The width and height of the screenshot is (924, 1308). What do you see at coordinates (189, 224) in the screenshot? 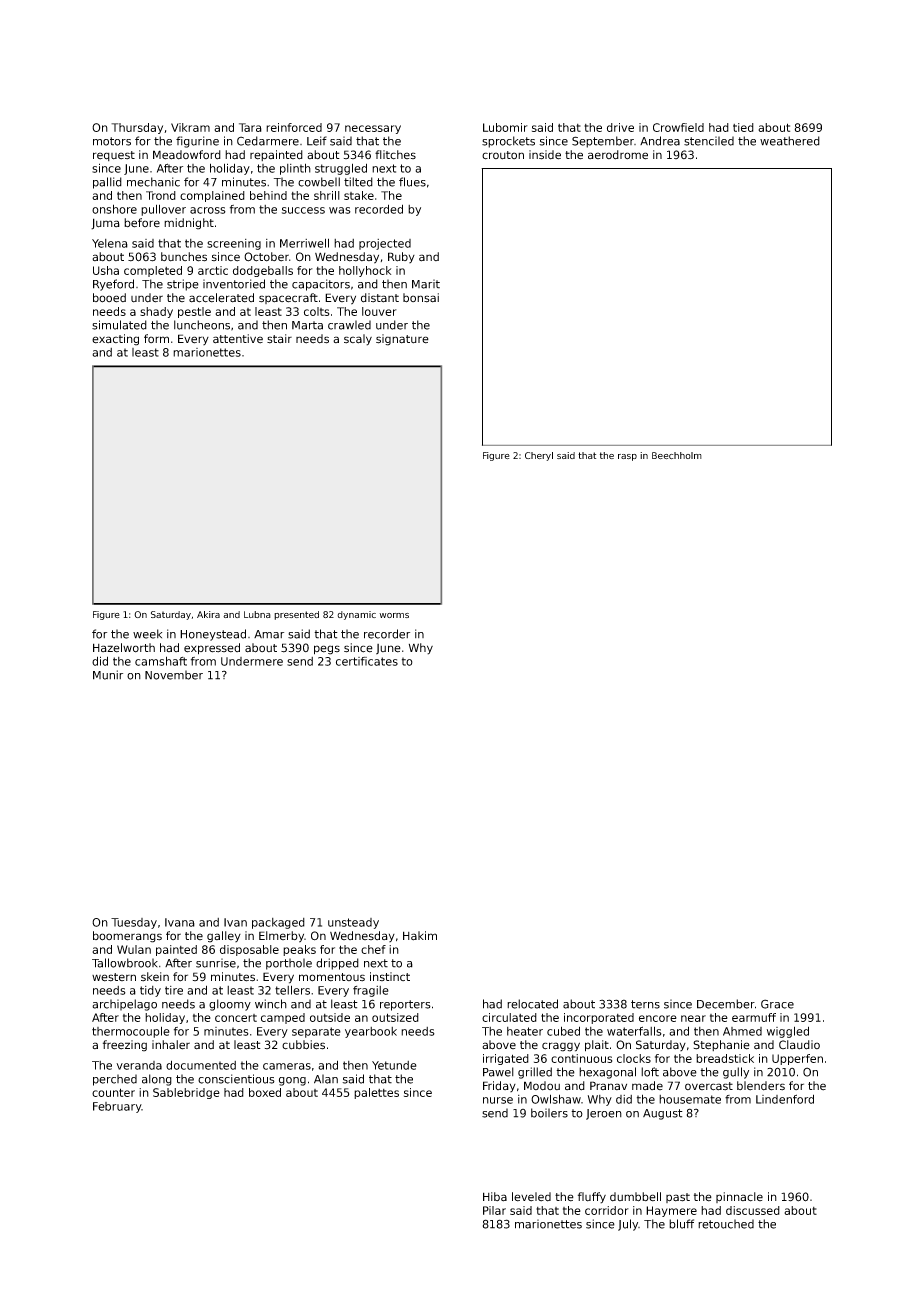
I see `midnight` at bounding box center [189, 224].
